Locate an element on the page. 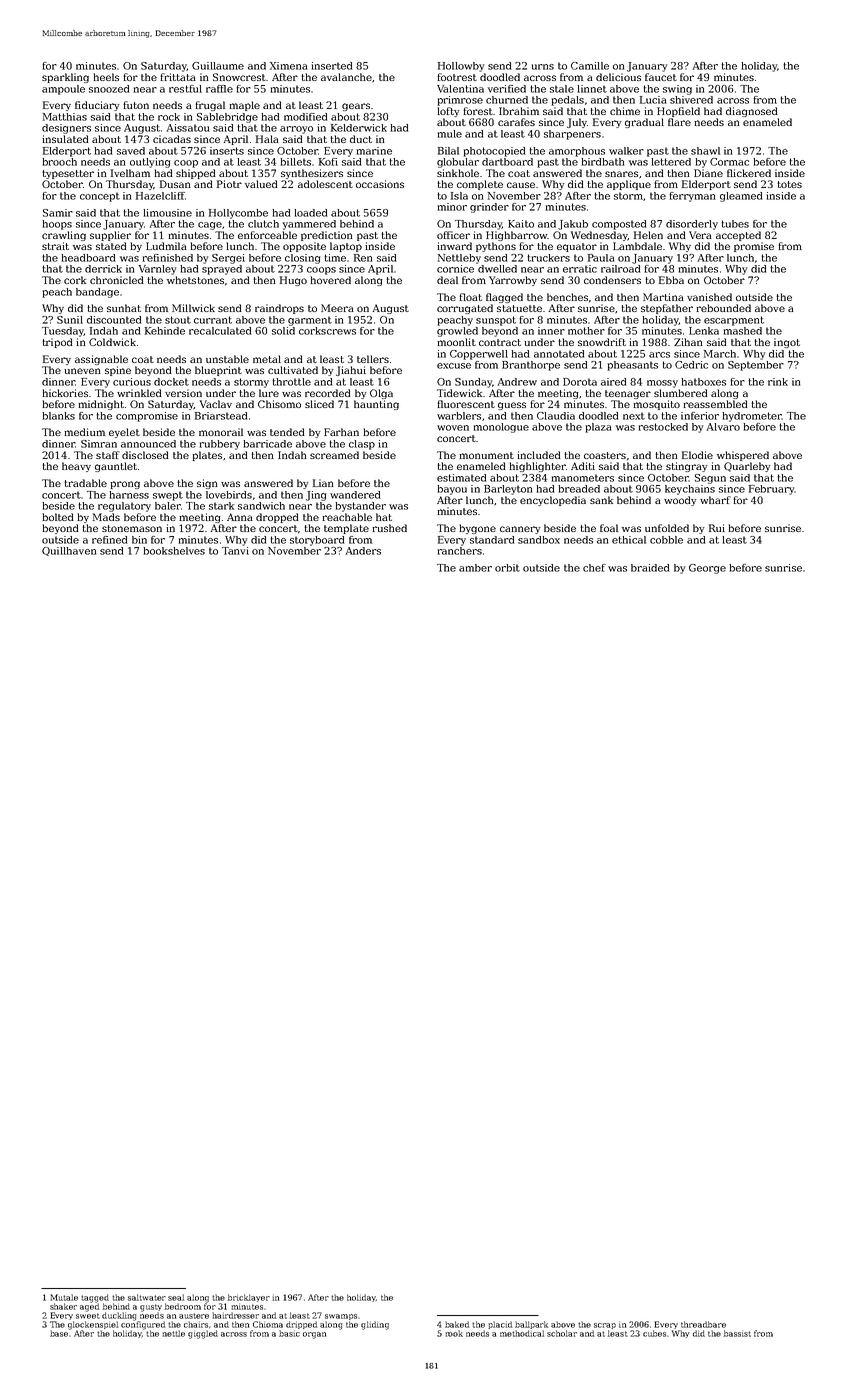 The width and height of the image is (849, 1400). Coldwick is located at coordinates (112, 342).
